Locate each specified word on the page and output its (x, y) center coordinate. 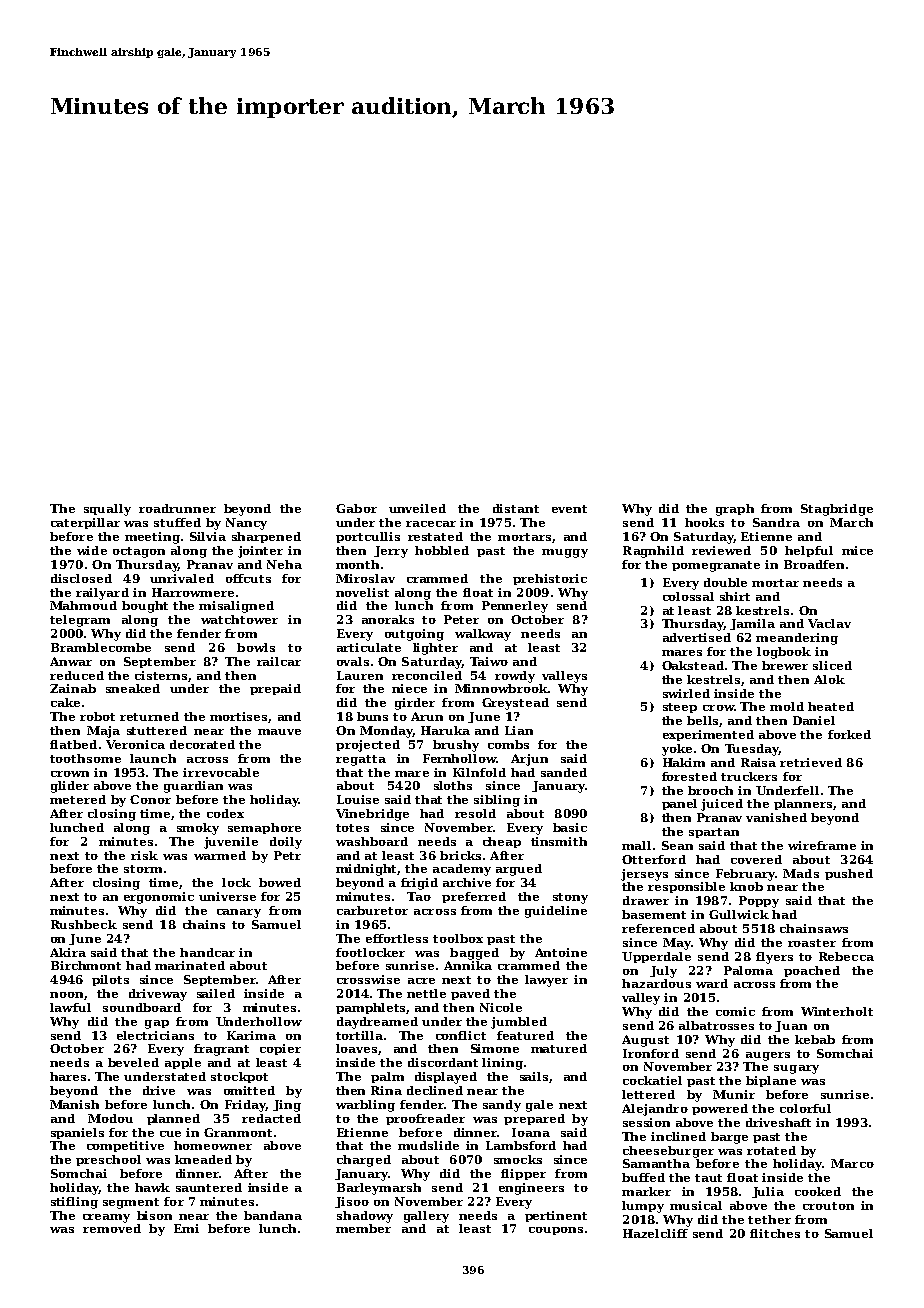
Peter (461, 619)
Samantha (656, 1163)
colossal (688, 596)
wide (92, 550)
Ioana (531, 1132)
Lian (519, 730)
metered (78, 799)
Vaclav (829, 623)
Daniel (814, 720)
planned (173, 1119)
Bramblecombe (101, 647)
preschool (108, 1160)
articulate (369, 647)
